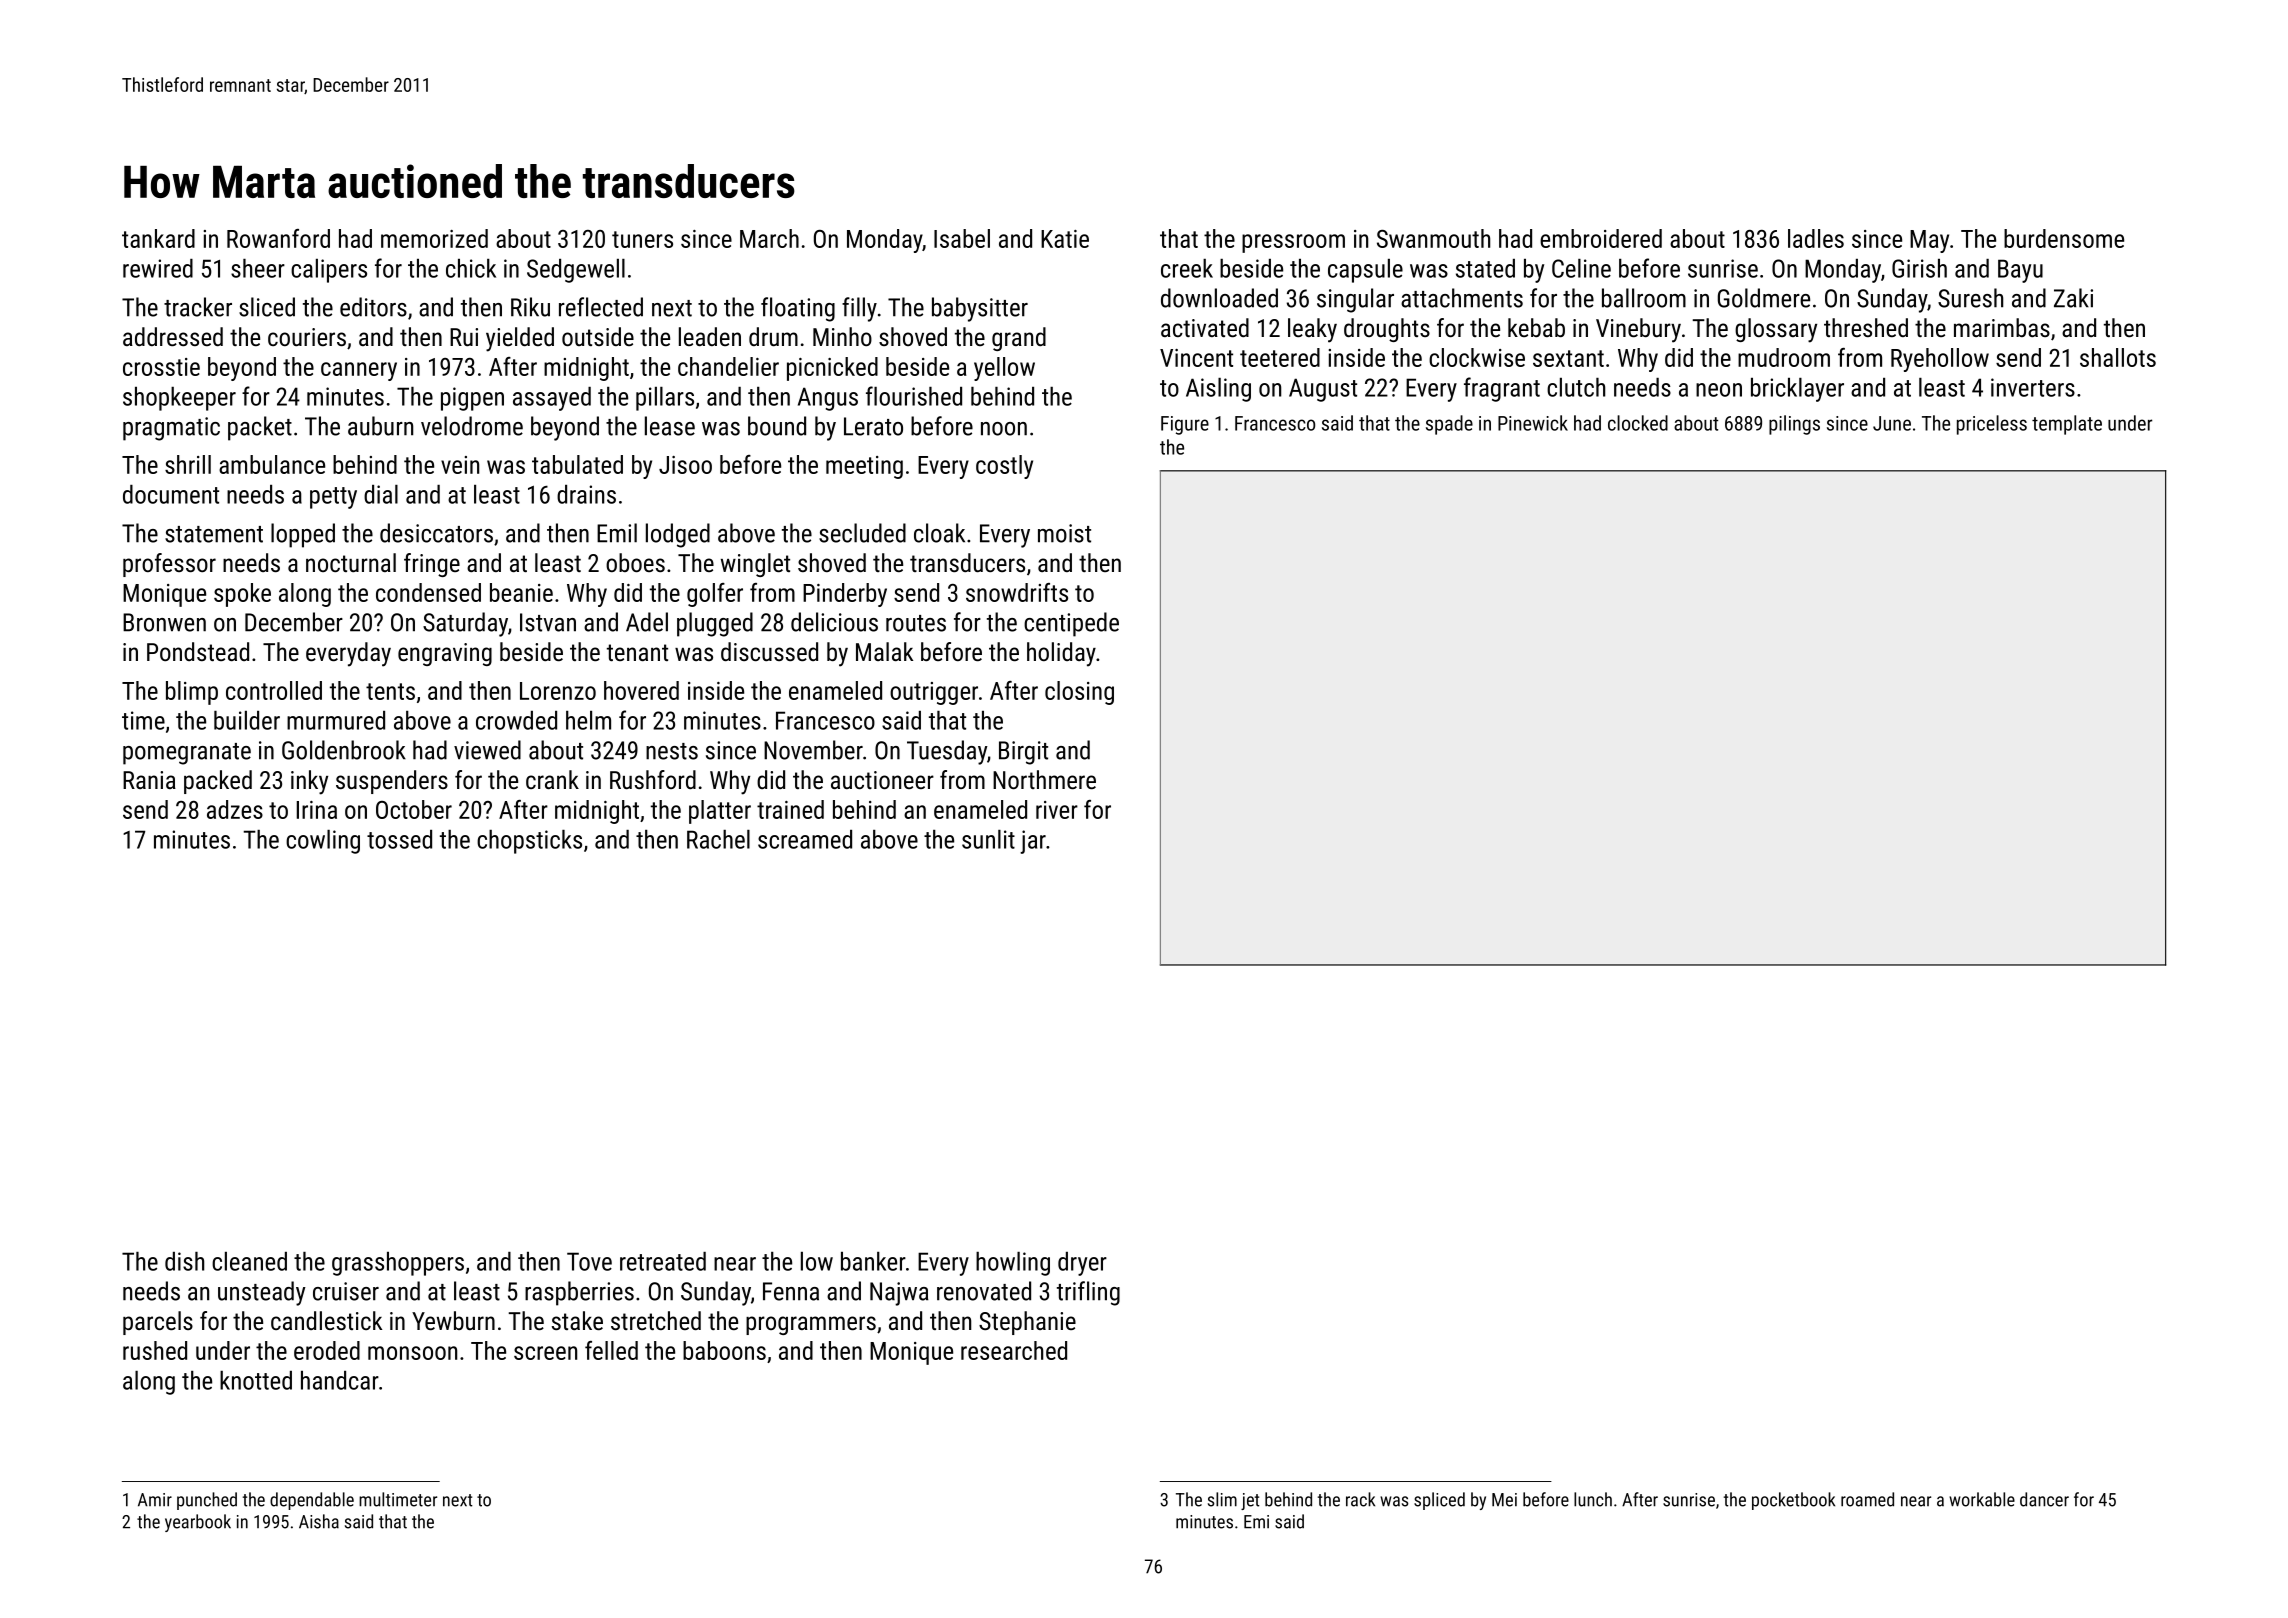  What do you see at coordinates (249, 1261) in the screenshot?
I see `cleaned` at bounding box center [249, 1261].
